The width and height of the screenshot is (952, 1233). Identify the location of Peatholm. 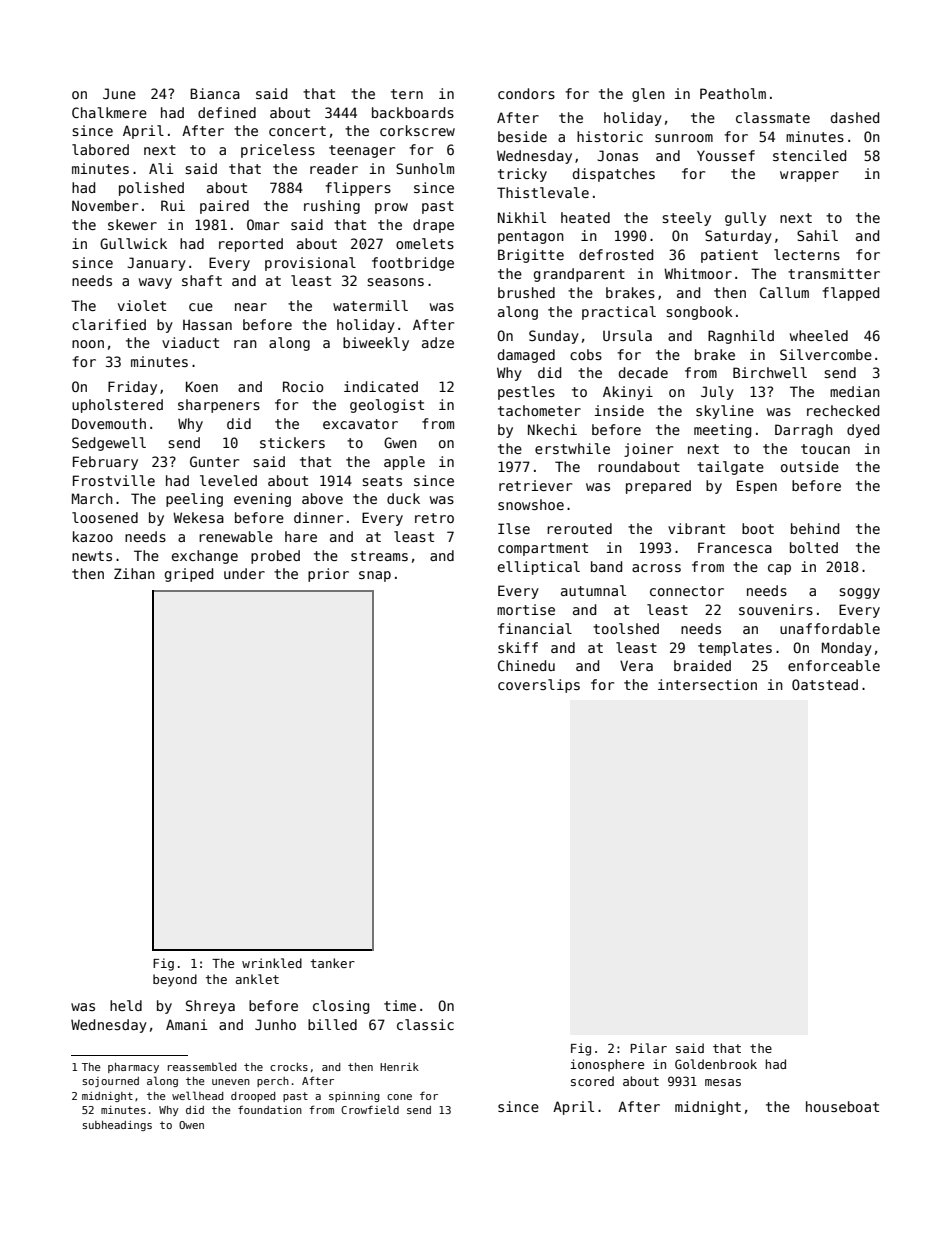
(733, 93).
